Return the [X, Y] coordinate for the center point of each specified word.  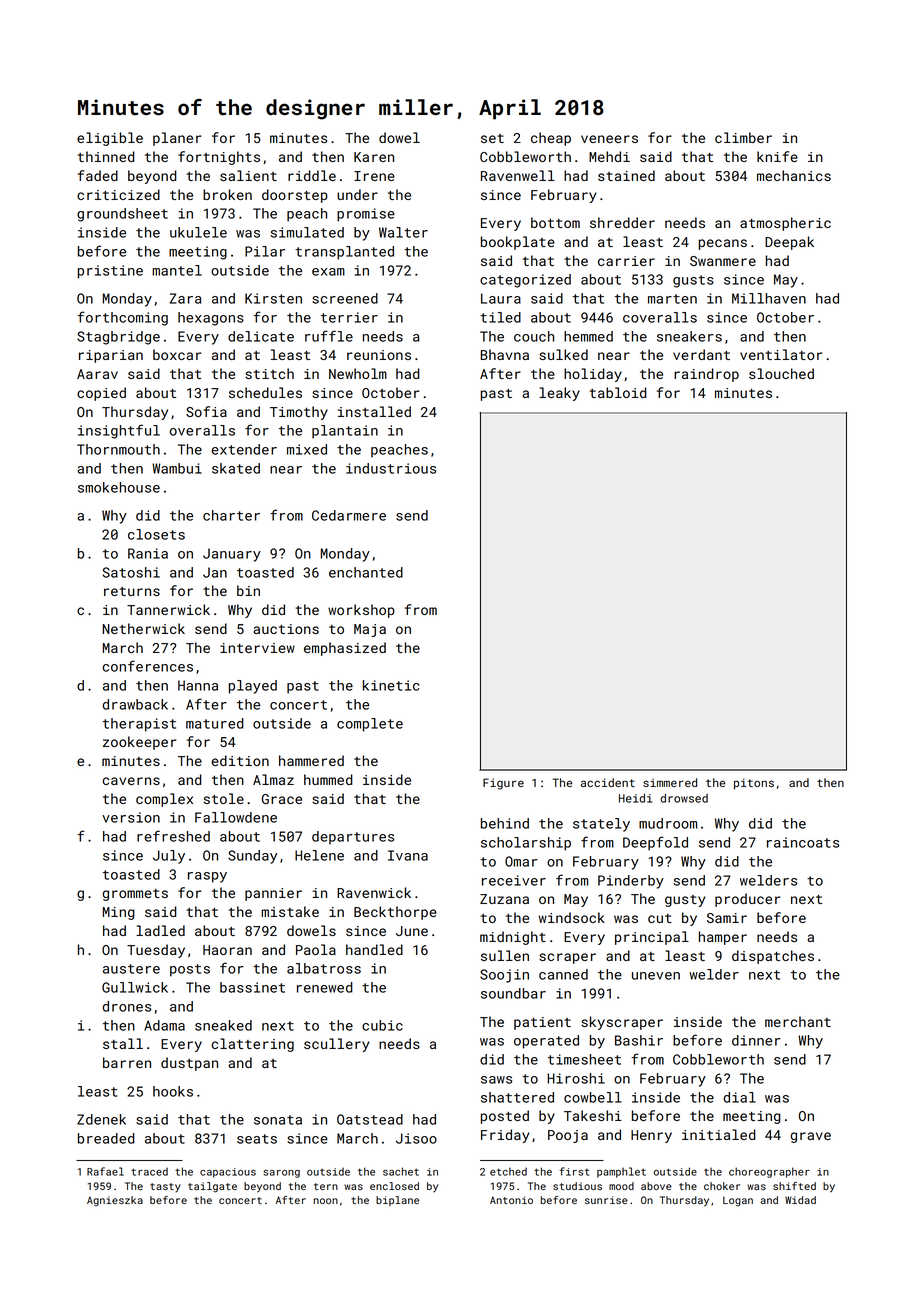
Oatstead [370, 1119]
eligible [110, 139]
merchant [798, 1021]
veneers [609, 139]
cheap [551, 139]
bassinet [252, 987]
